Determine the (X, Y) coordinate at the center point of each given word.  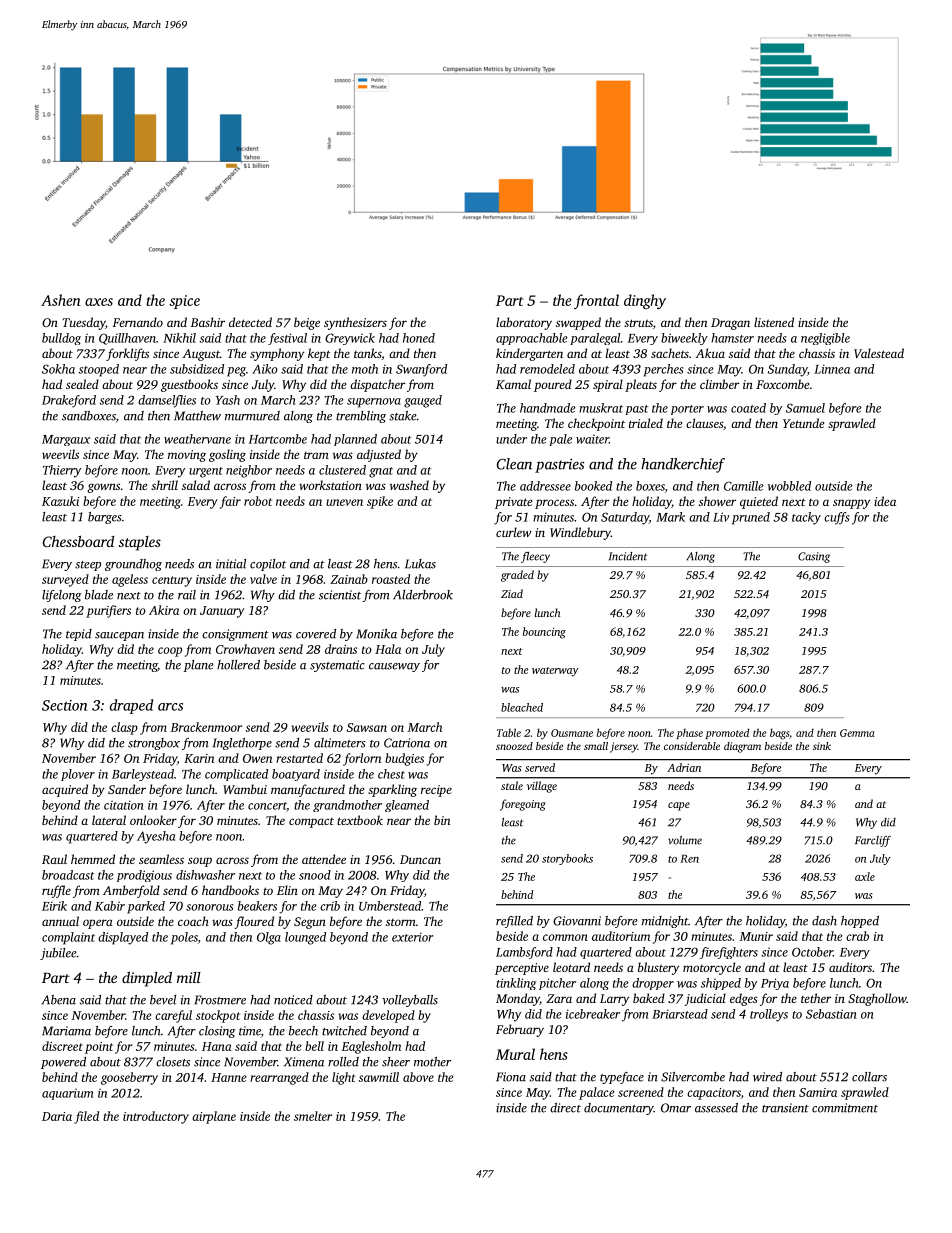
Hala (388, 649)
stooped (98, 370)
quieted (759, 502)
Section (64, 705)
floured (254, 922)
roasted (391, 579)
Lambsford (524, 953)
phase (689, 734)
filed (86, 1117)
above (418, 1077)
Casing (814, 557)
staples (140, 543)
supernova (374, 403)
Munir (756, 936)
